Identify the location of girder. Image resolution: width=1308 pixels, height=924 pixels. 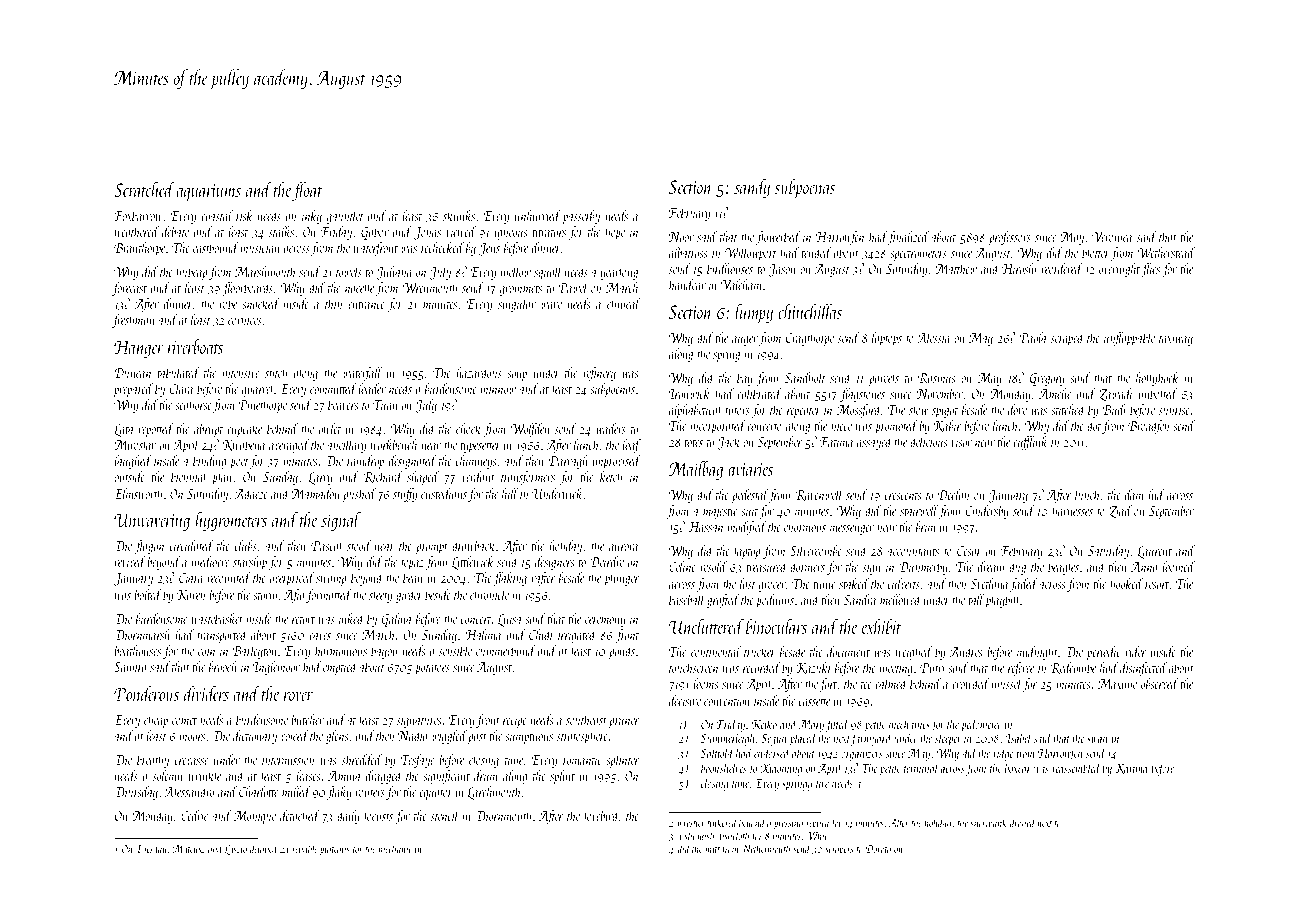
(409, 596).
